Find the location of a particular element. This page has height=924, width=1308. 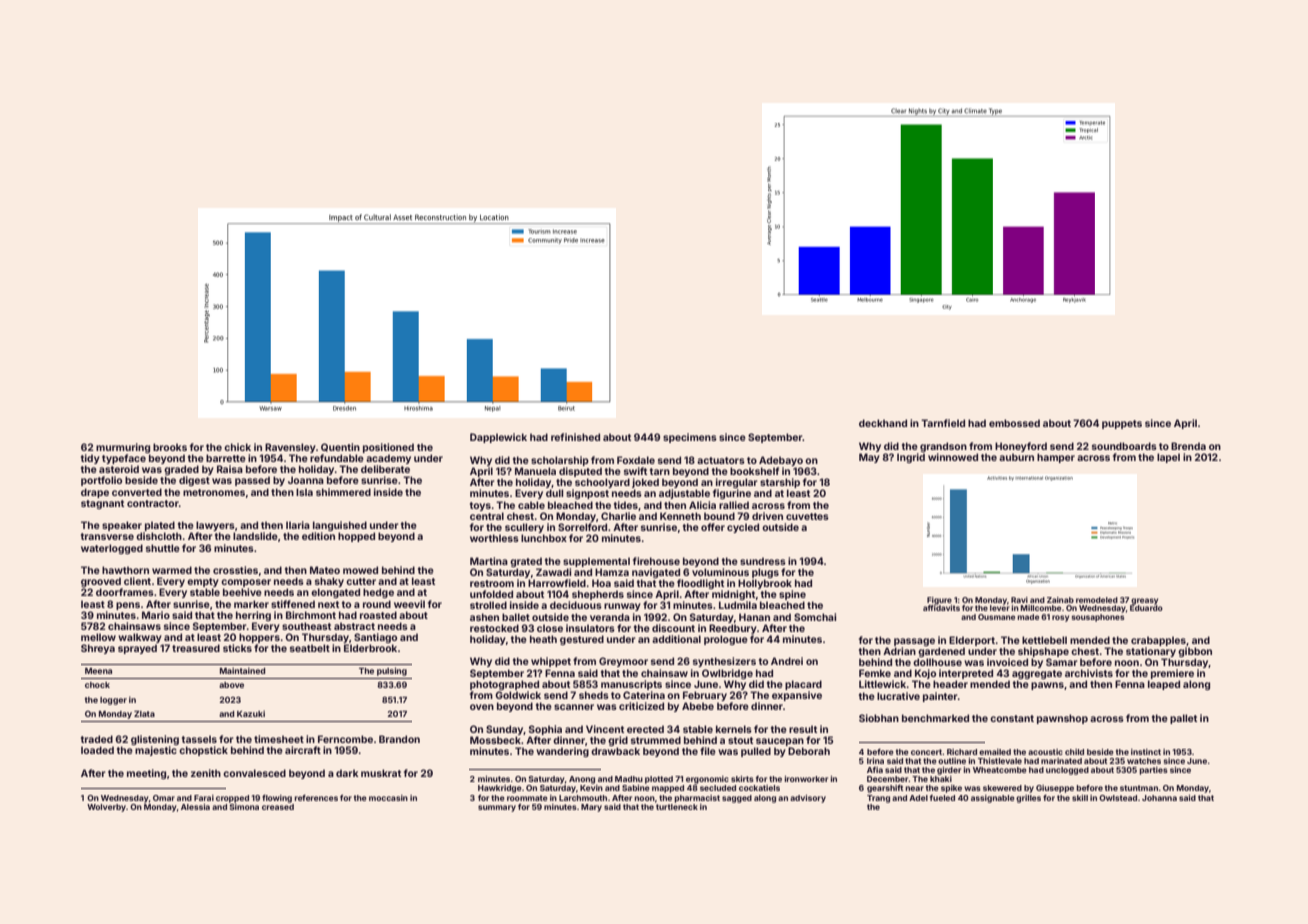

Dapplewick is located at coordinates (498, 438).
